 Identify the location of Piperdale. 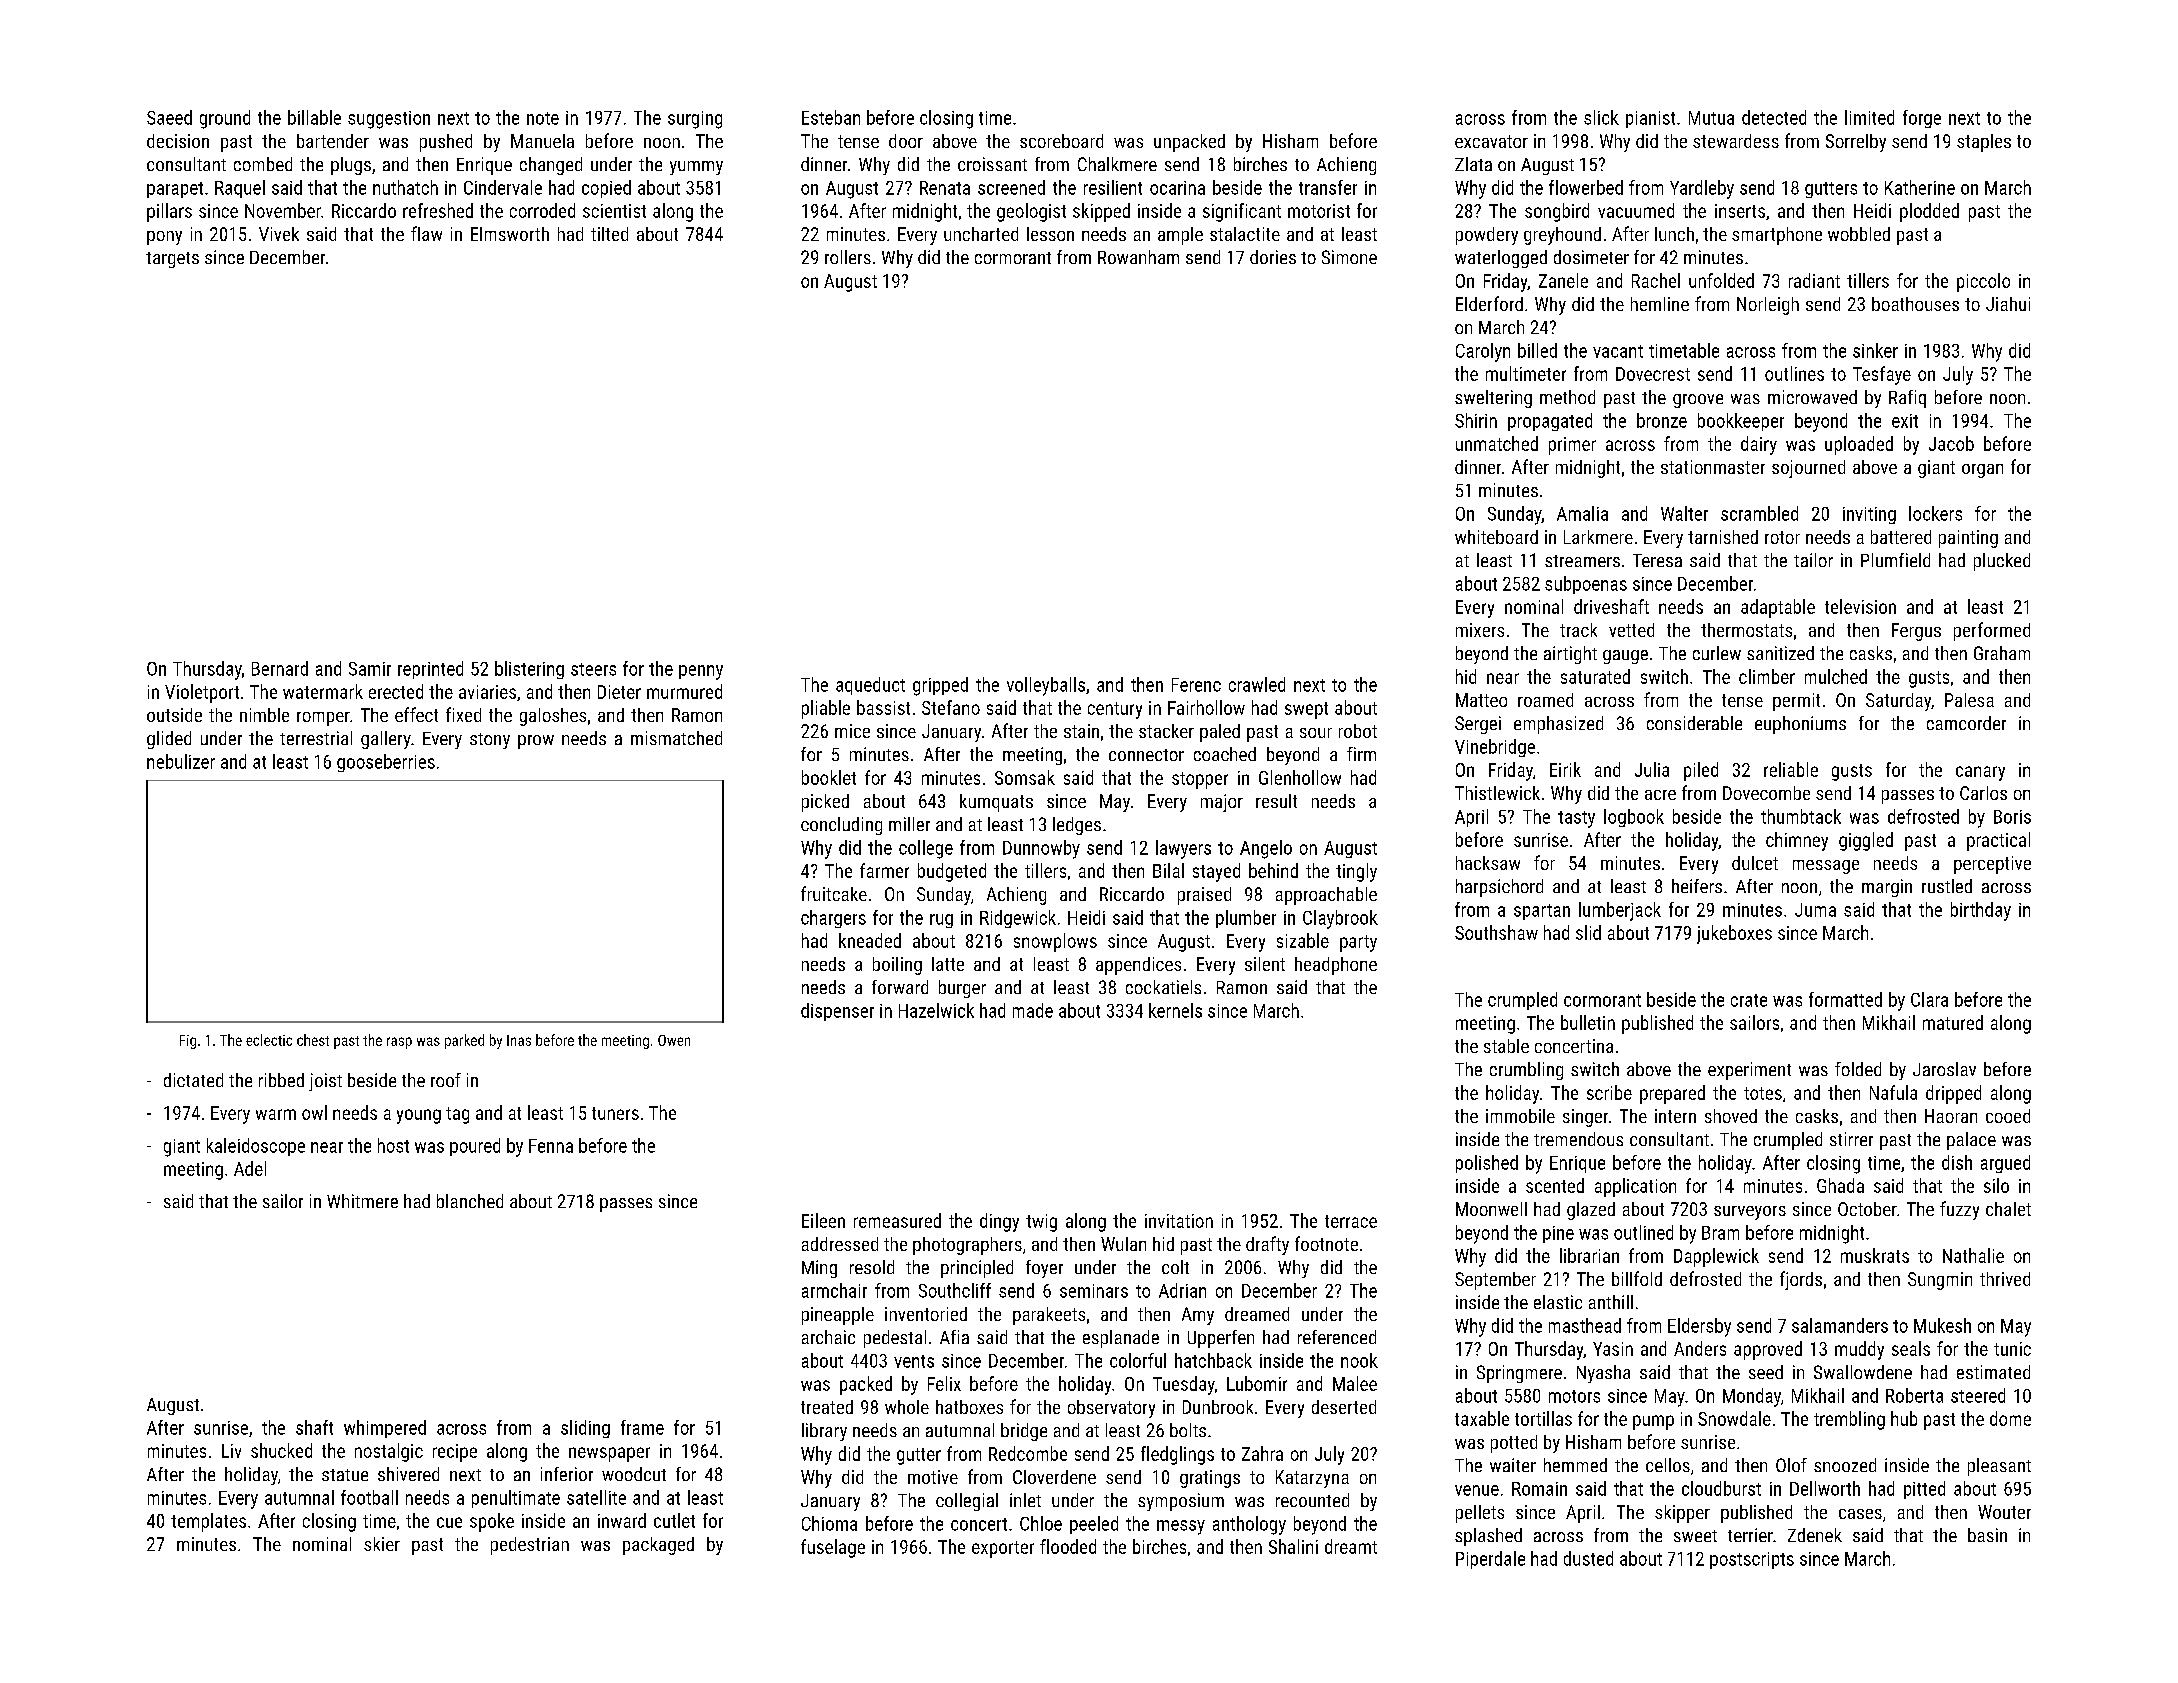
(1490, 1560).
